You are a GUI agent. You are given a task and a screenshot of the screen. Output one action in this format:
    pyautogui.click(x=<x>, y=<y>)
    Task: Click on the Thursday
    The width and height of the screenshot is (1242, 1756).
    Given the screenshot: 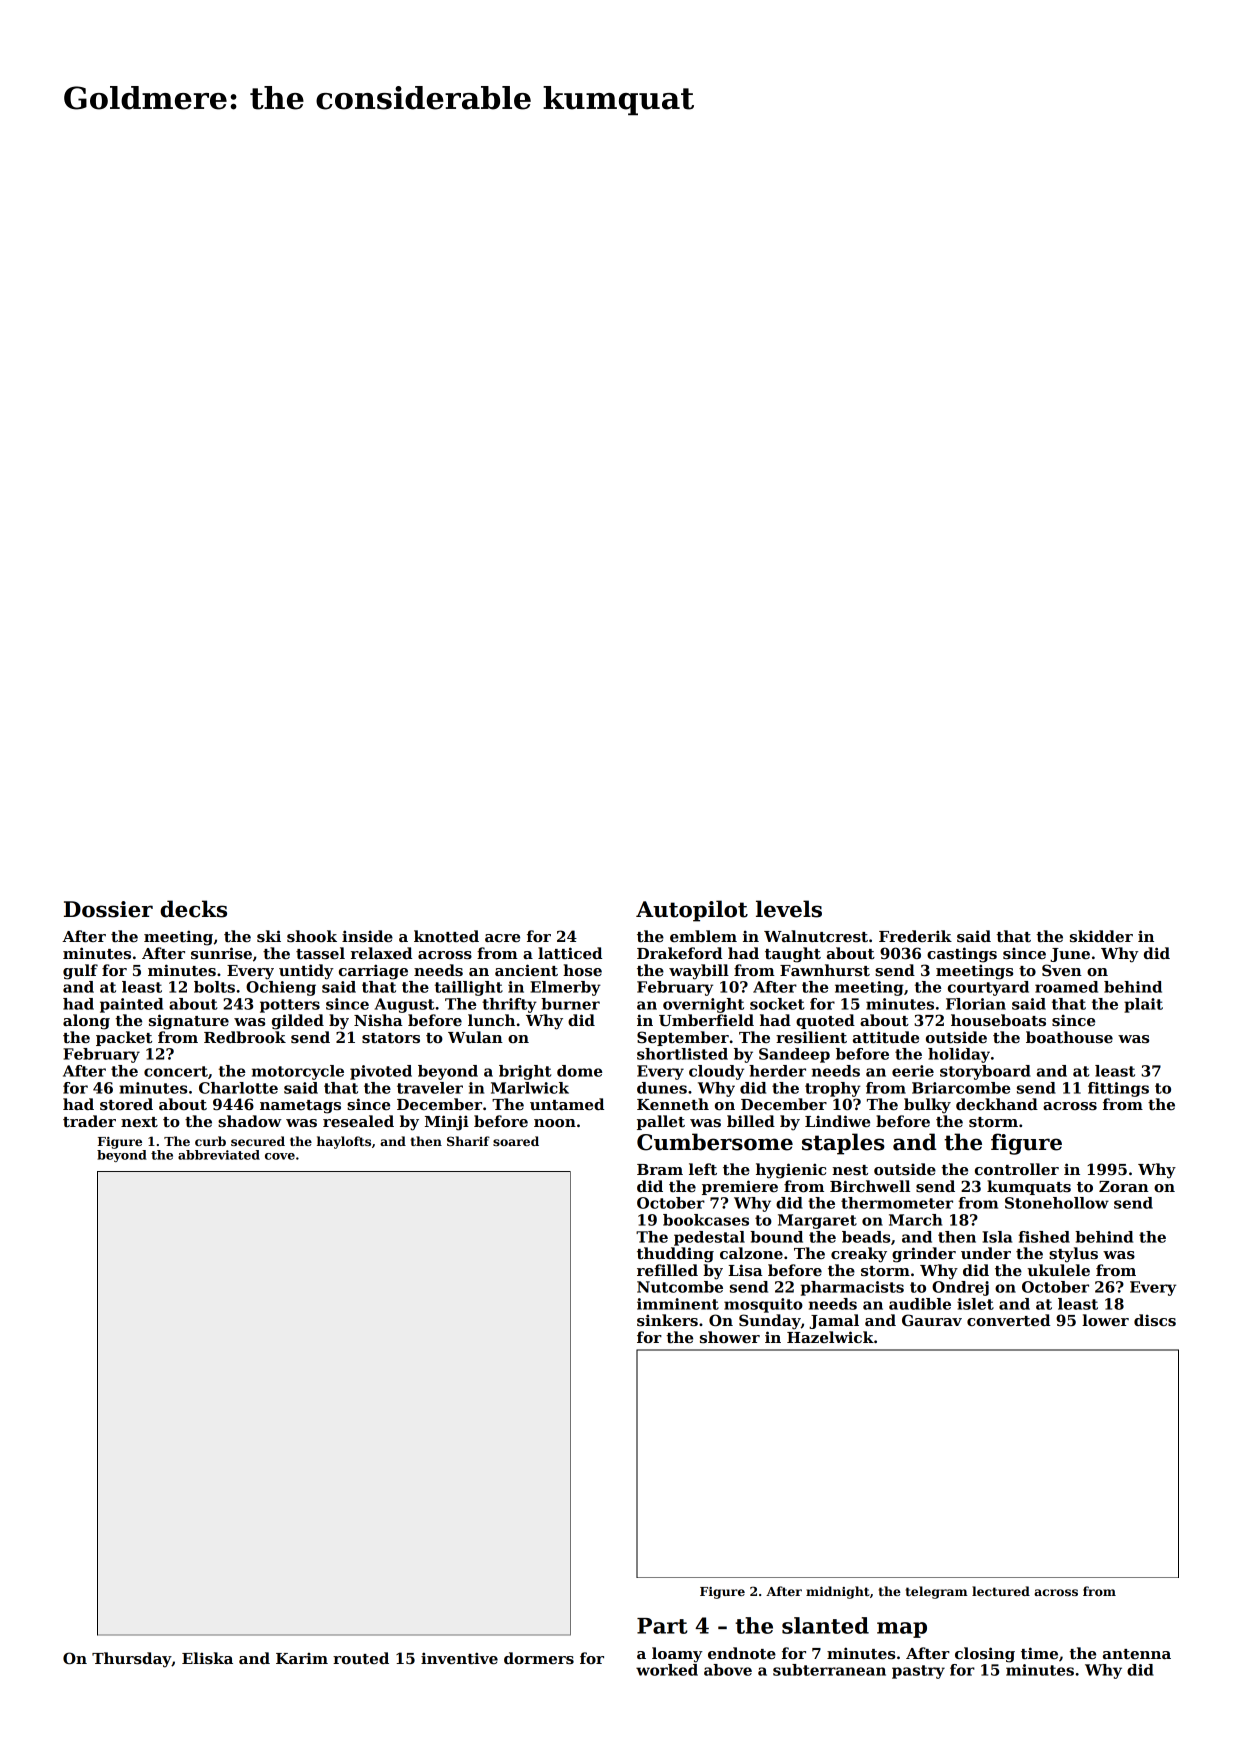 What is the action you would take?
    pyautogui.click(x=132, y=1660)
